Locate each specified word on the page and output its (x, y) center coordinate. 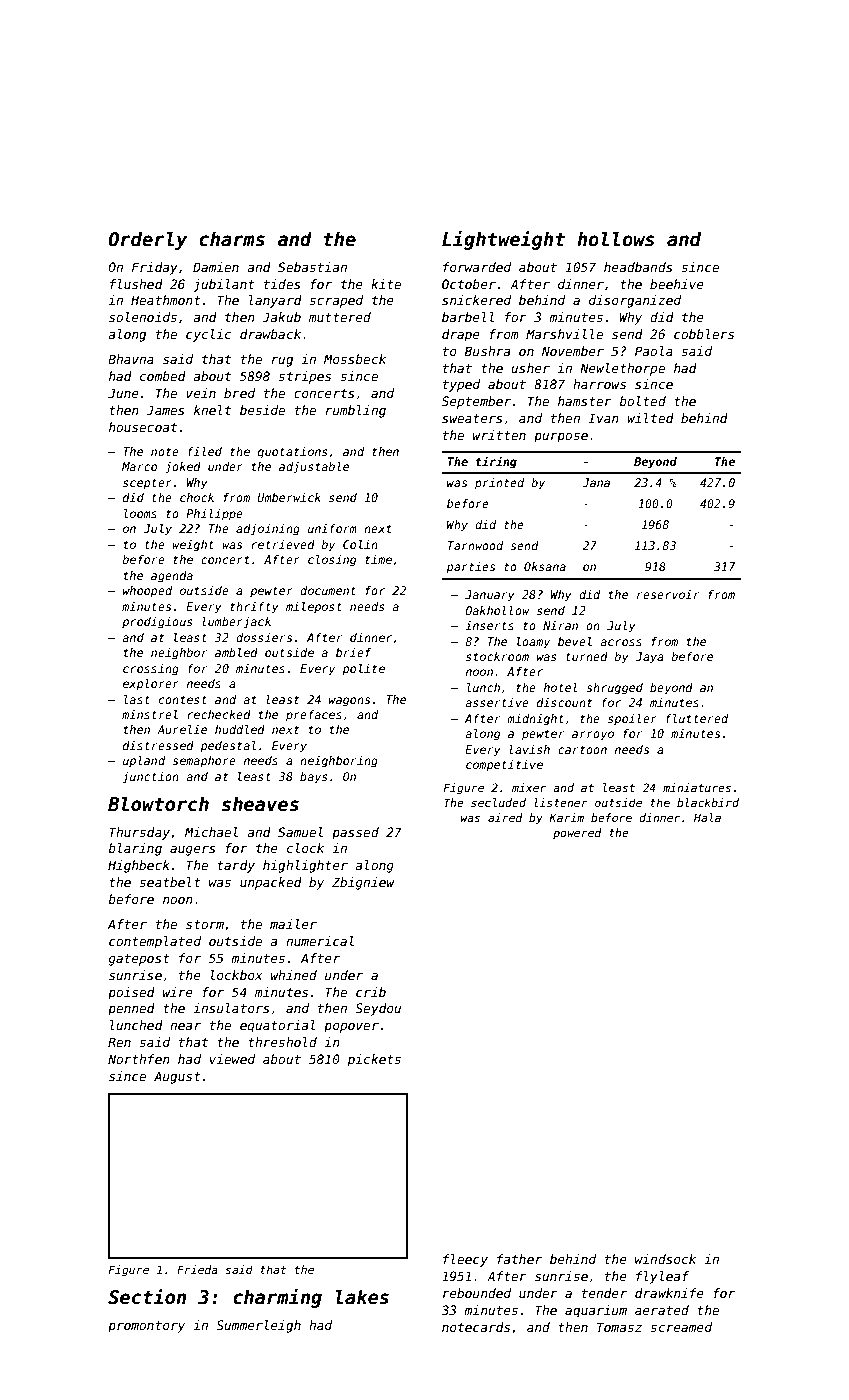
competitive (504, 766)
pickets (374, 1060)
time (378, 559)
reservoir (668, 594)
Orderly (148, 240)
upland (144, 762)
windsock (665, 1259)
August (177, 1077)
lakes (362, 1297)
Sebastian (312, 267)
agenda (172, 577)
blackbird (708, 802)
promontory (146, 1327)
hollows (616, 239)
